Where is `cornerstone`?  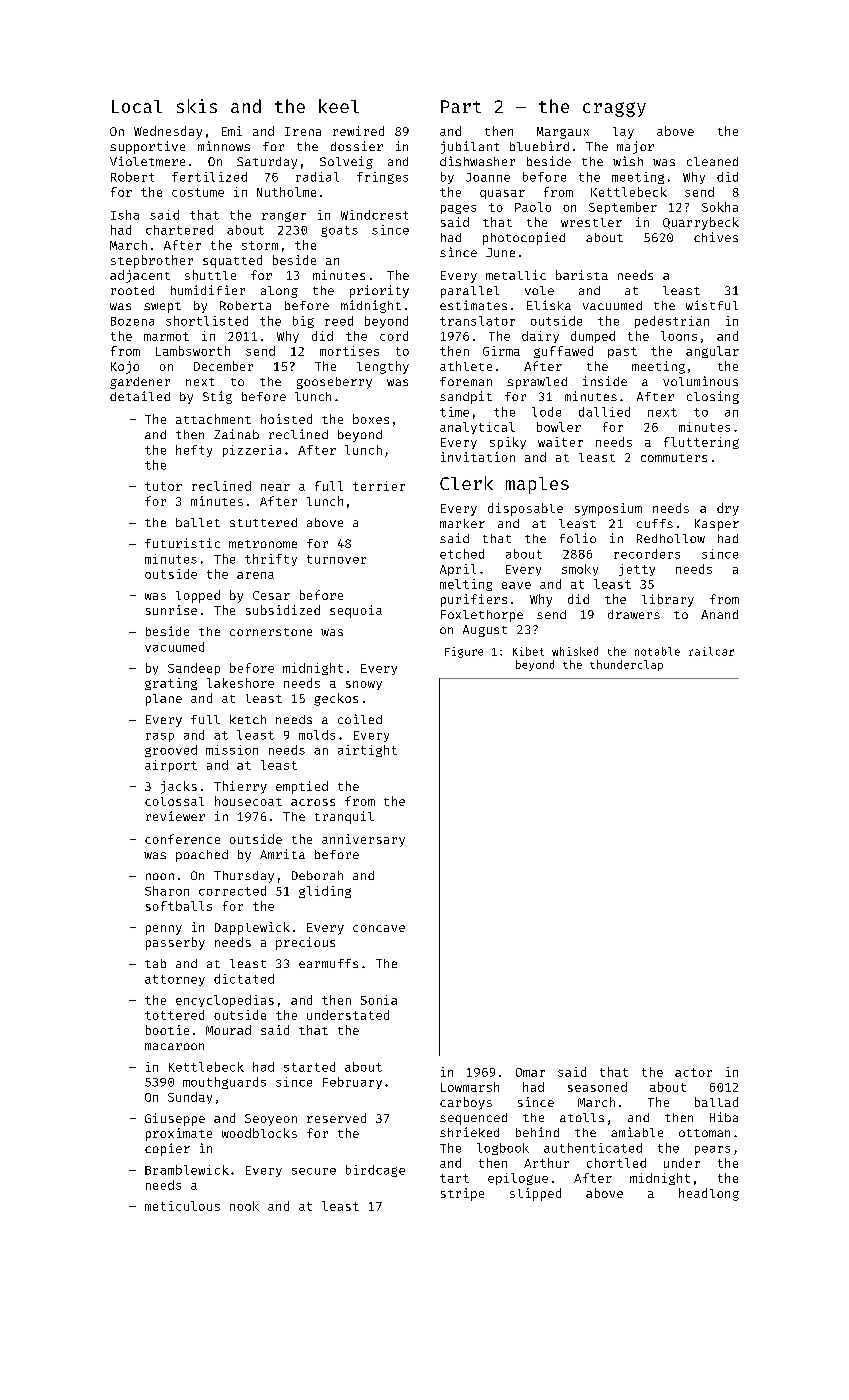 cornerstone is located at coordinates (271, 632).
